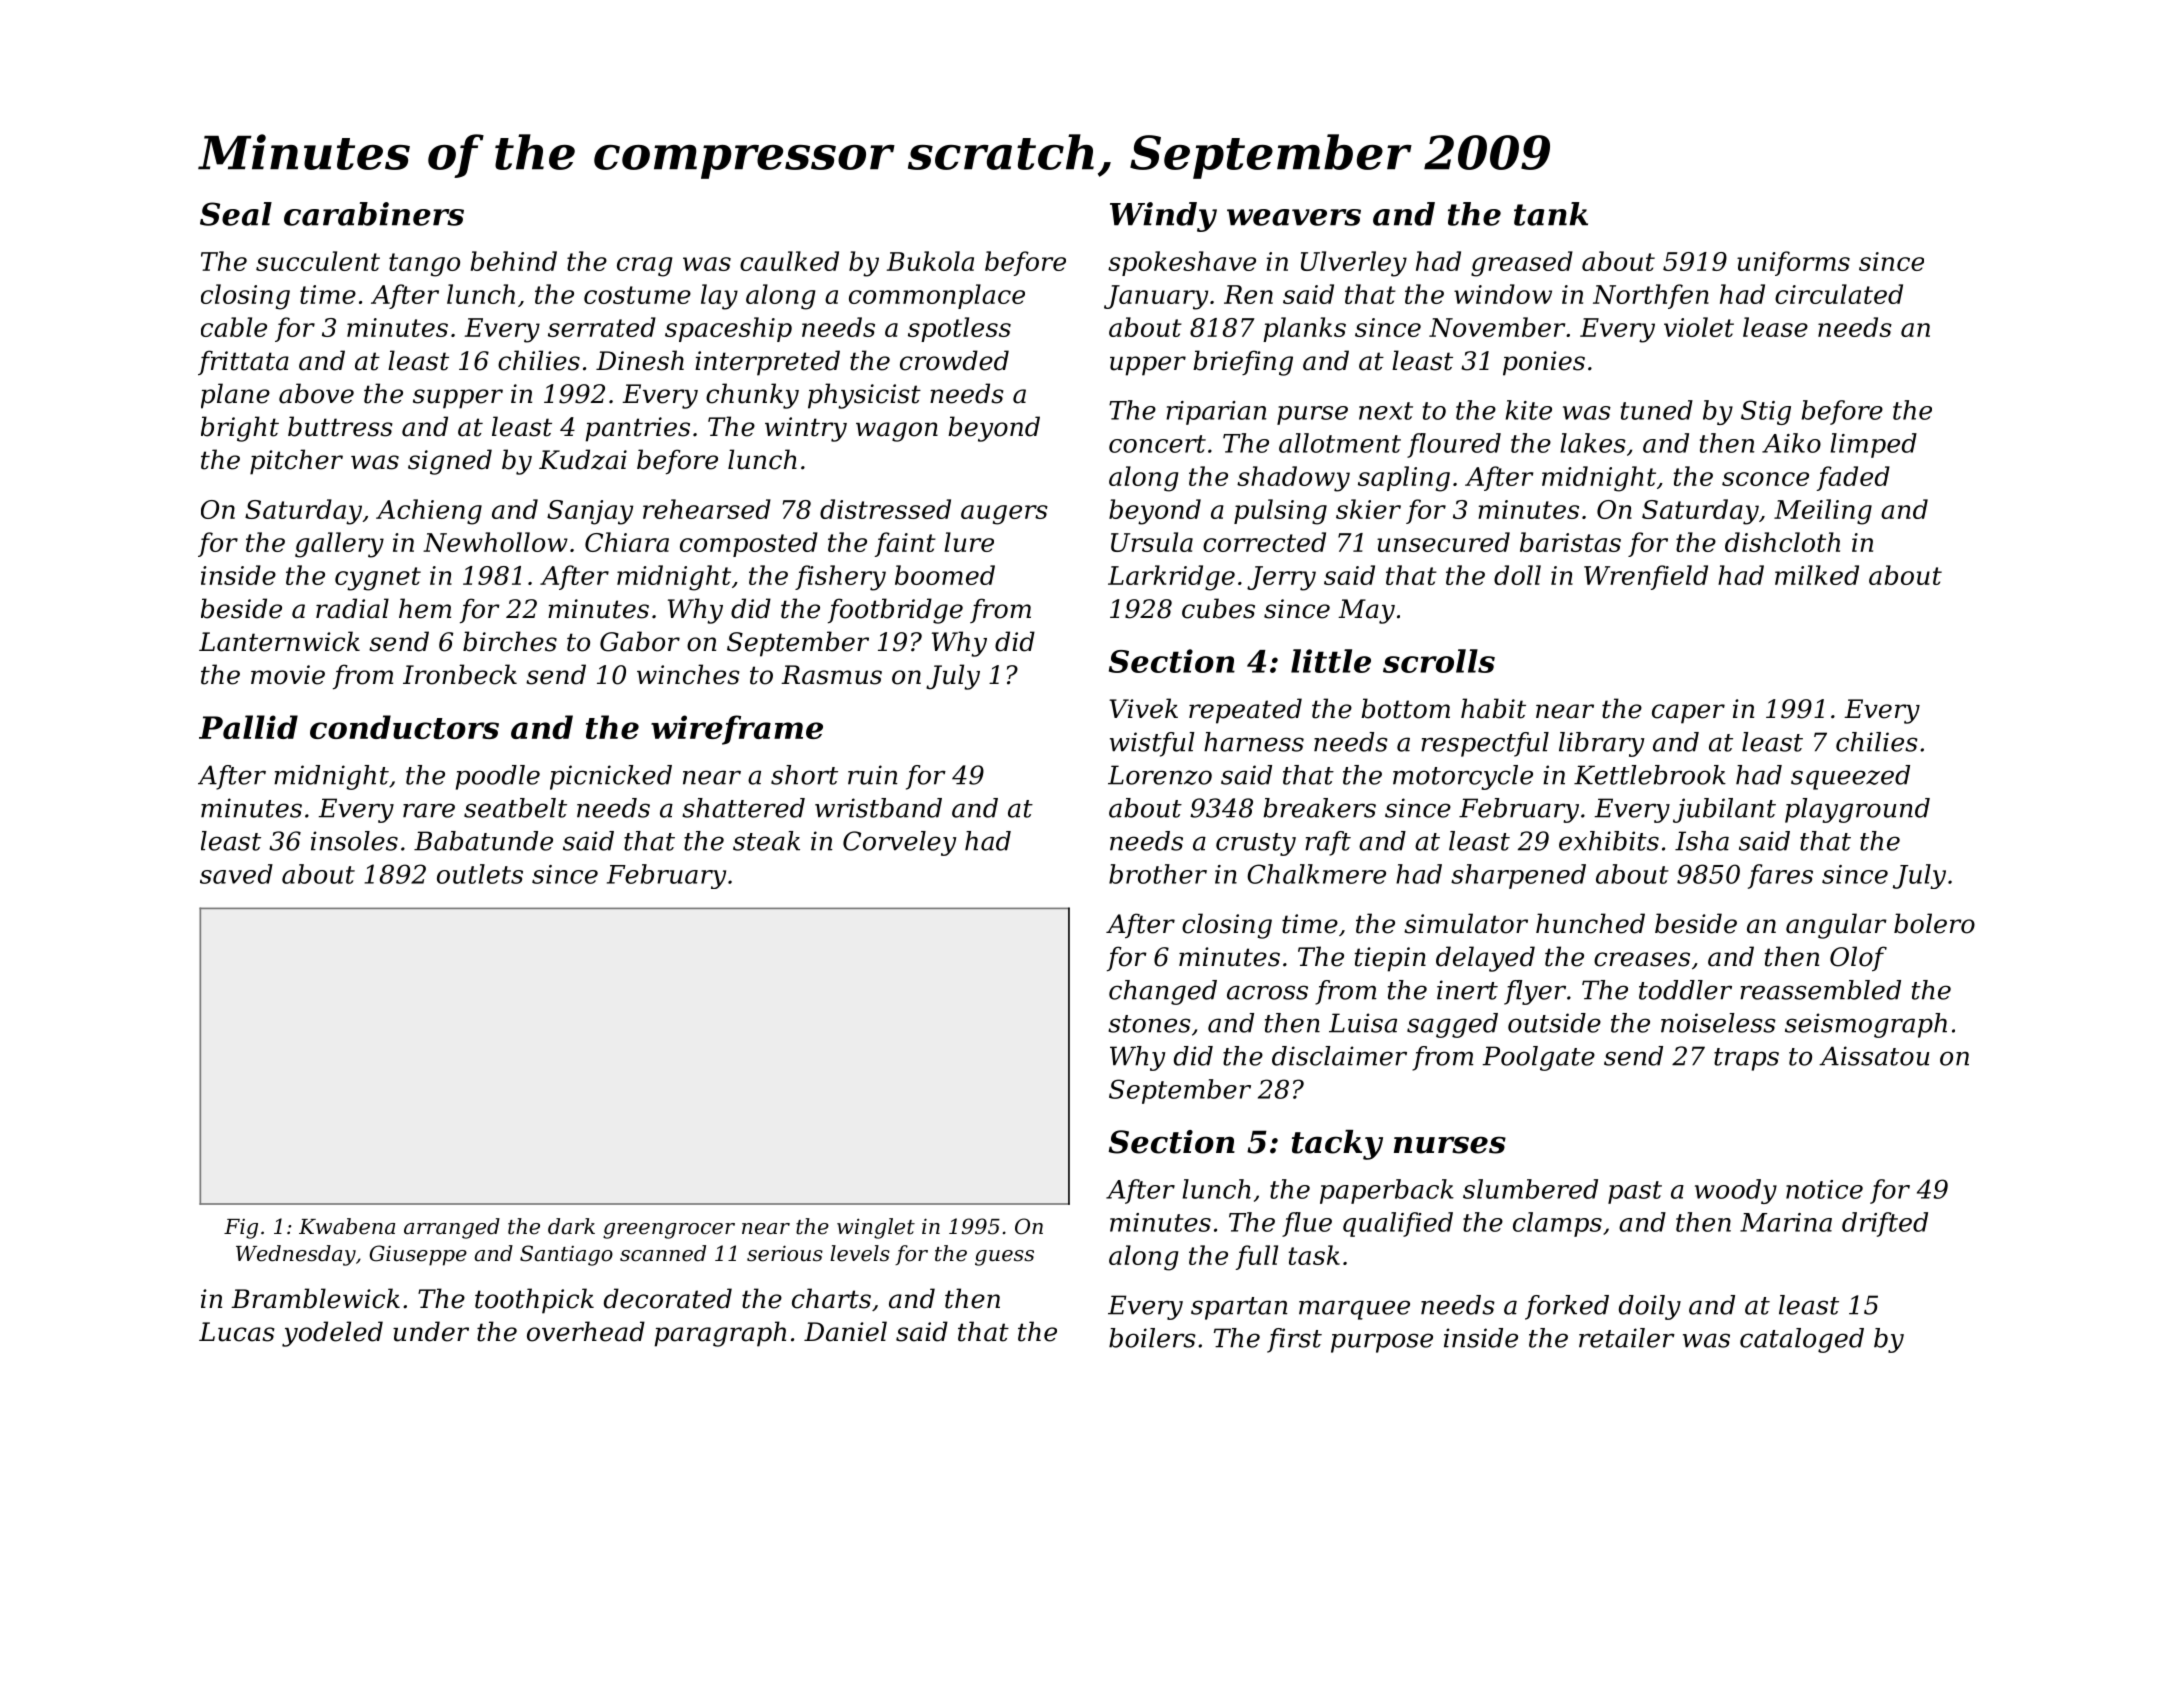  What do you see at coordinates (1746, 1059) in the screenshot?
I see `traps` at bounding box center [1746, 1059].
